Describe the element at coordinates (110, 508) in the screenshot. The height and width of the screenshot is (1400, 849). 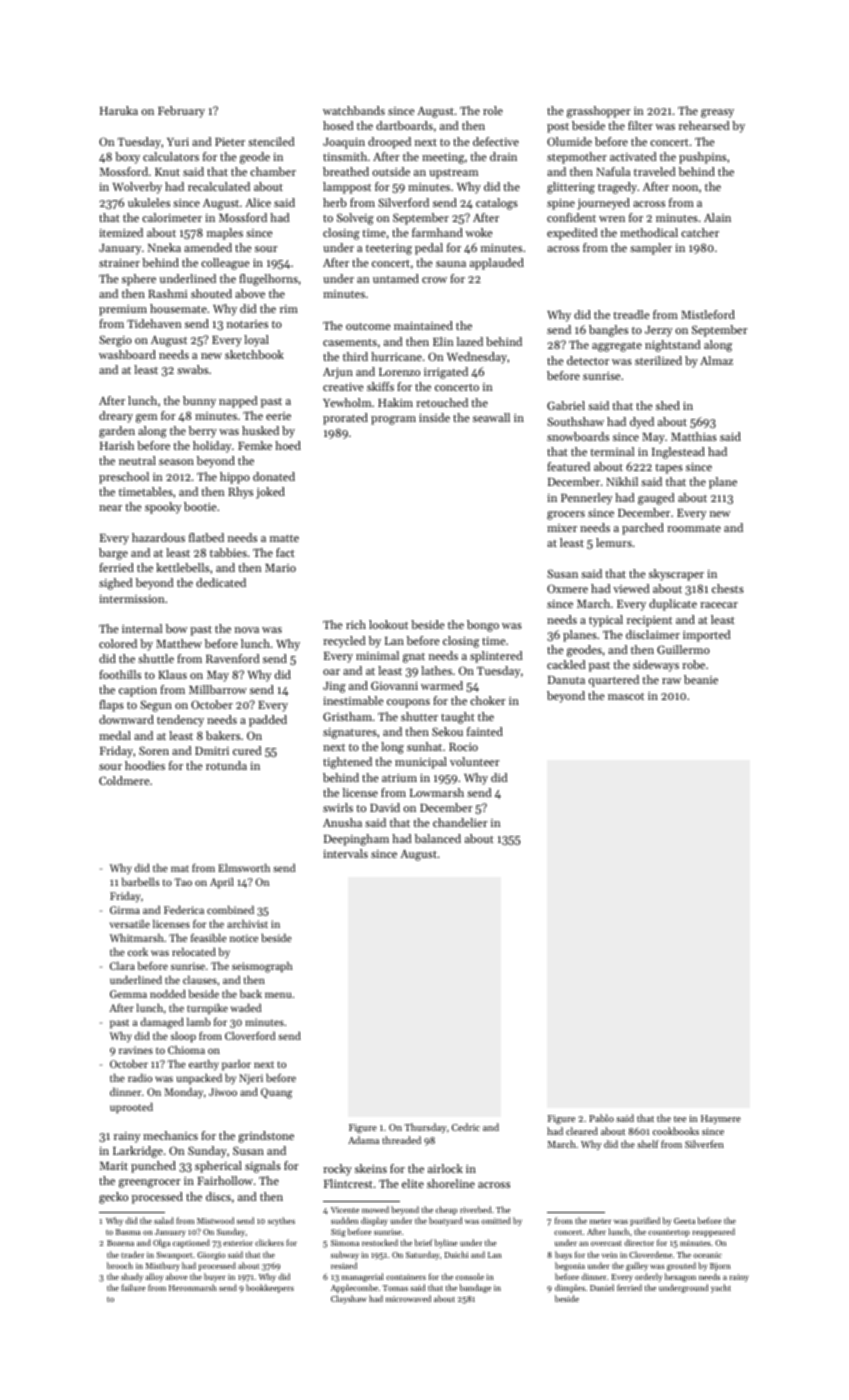
I see `near` at that location.
